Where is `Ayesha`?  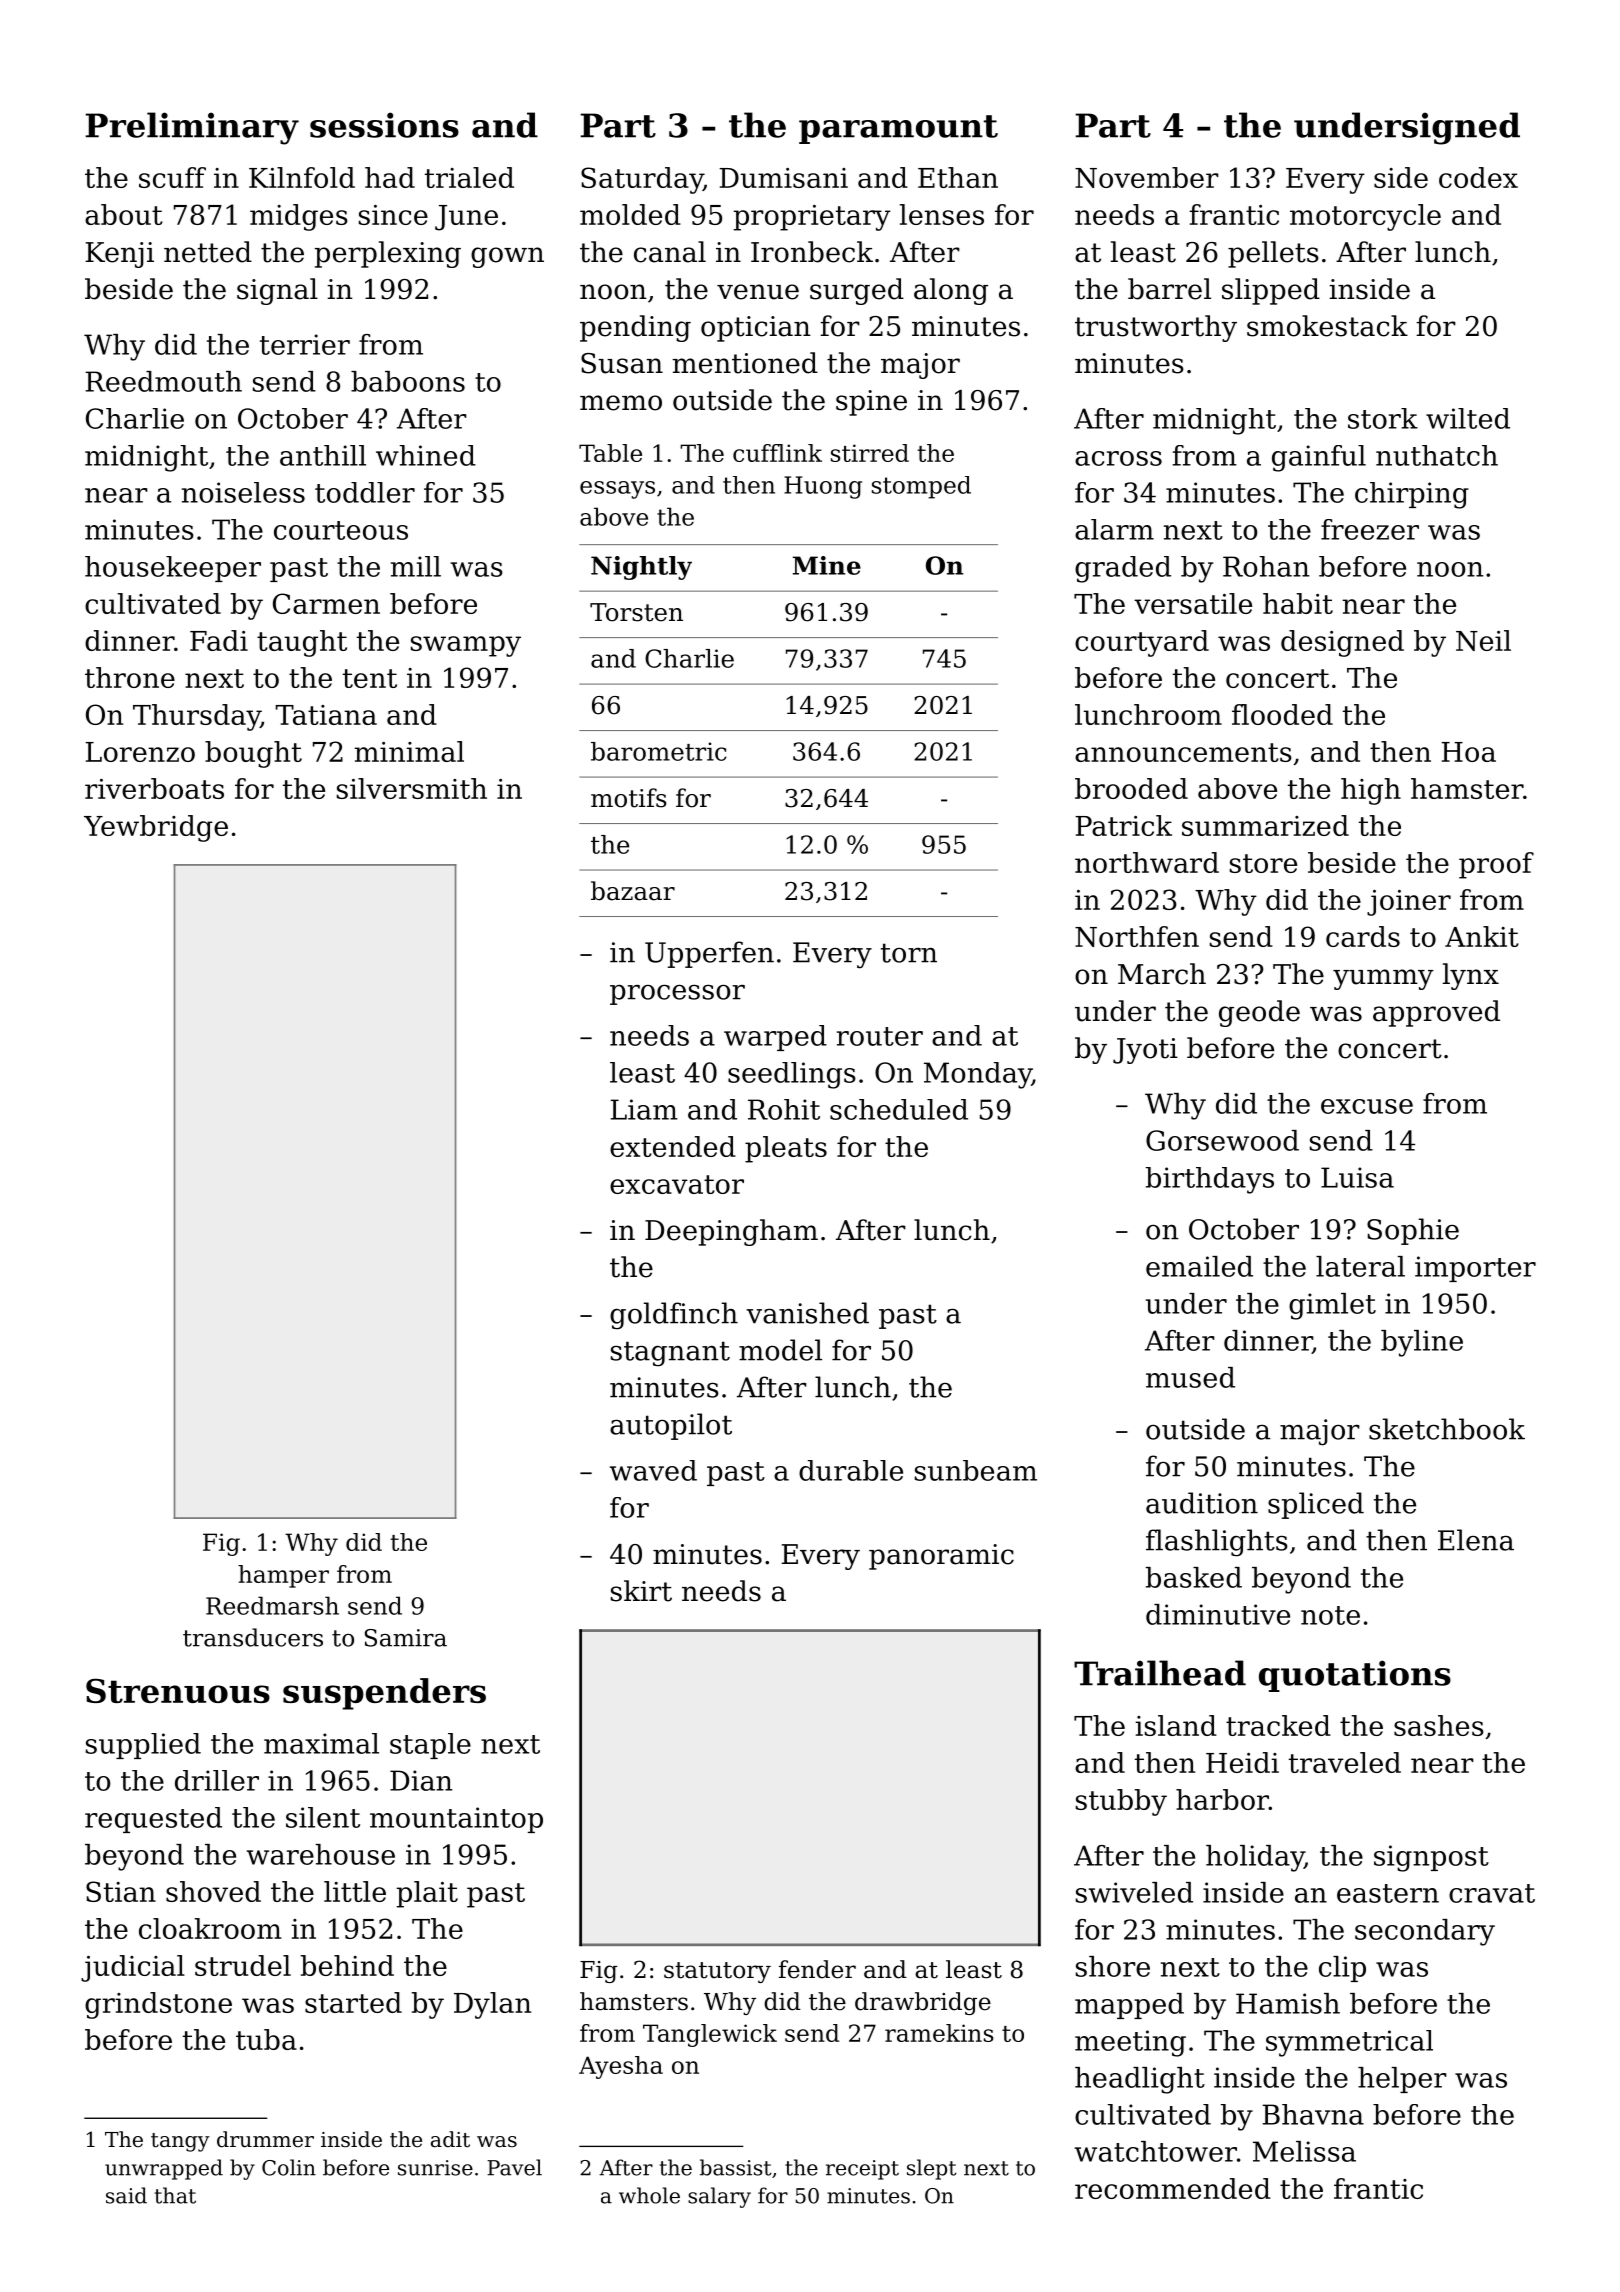 Ayesha is located at coordinates (621, 2067).
